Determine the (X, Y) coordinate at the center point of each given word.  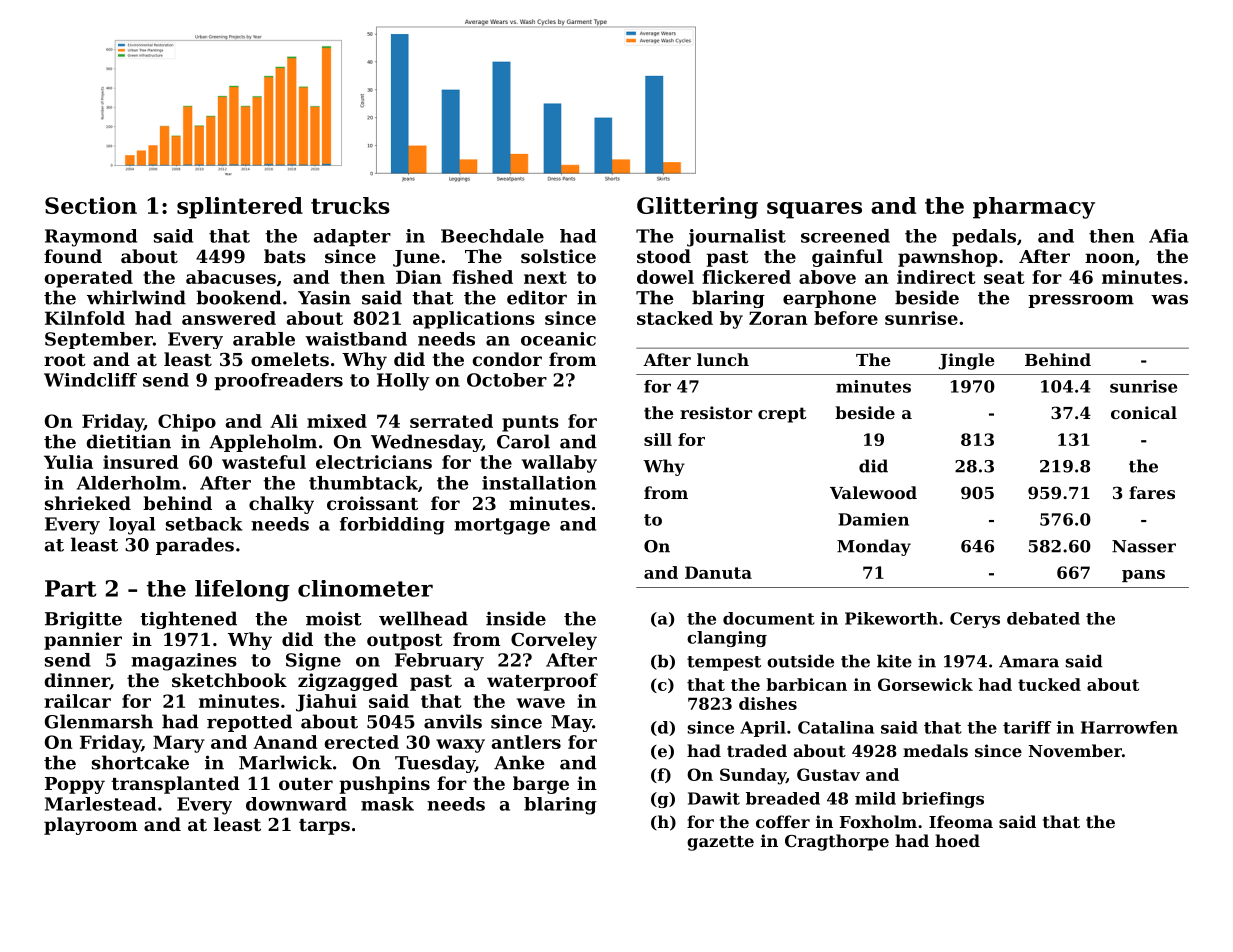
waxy (460, 746)
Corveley (554, 641)
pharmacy (1034, 208)
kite (894, 661)
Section (91, 205)
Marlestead (100, 804)
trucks (350, 205)
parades (195, 546)
